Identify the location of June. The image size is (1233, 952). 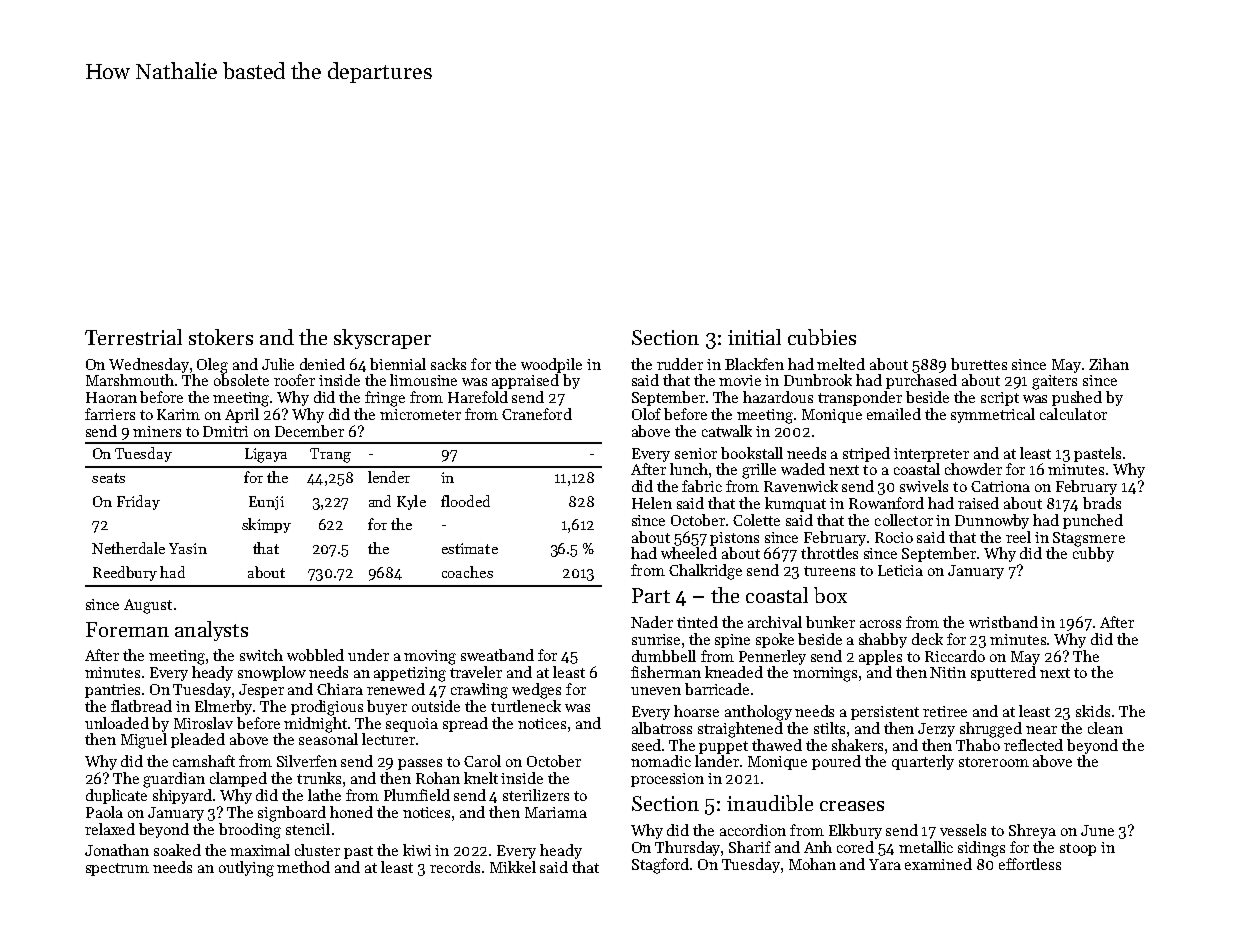
(1097, 830).
